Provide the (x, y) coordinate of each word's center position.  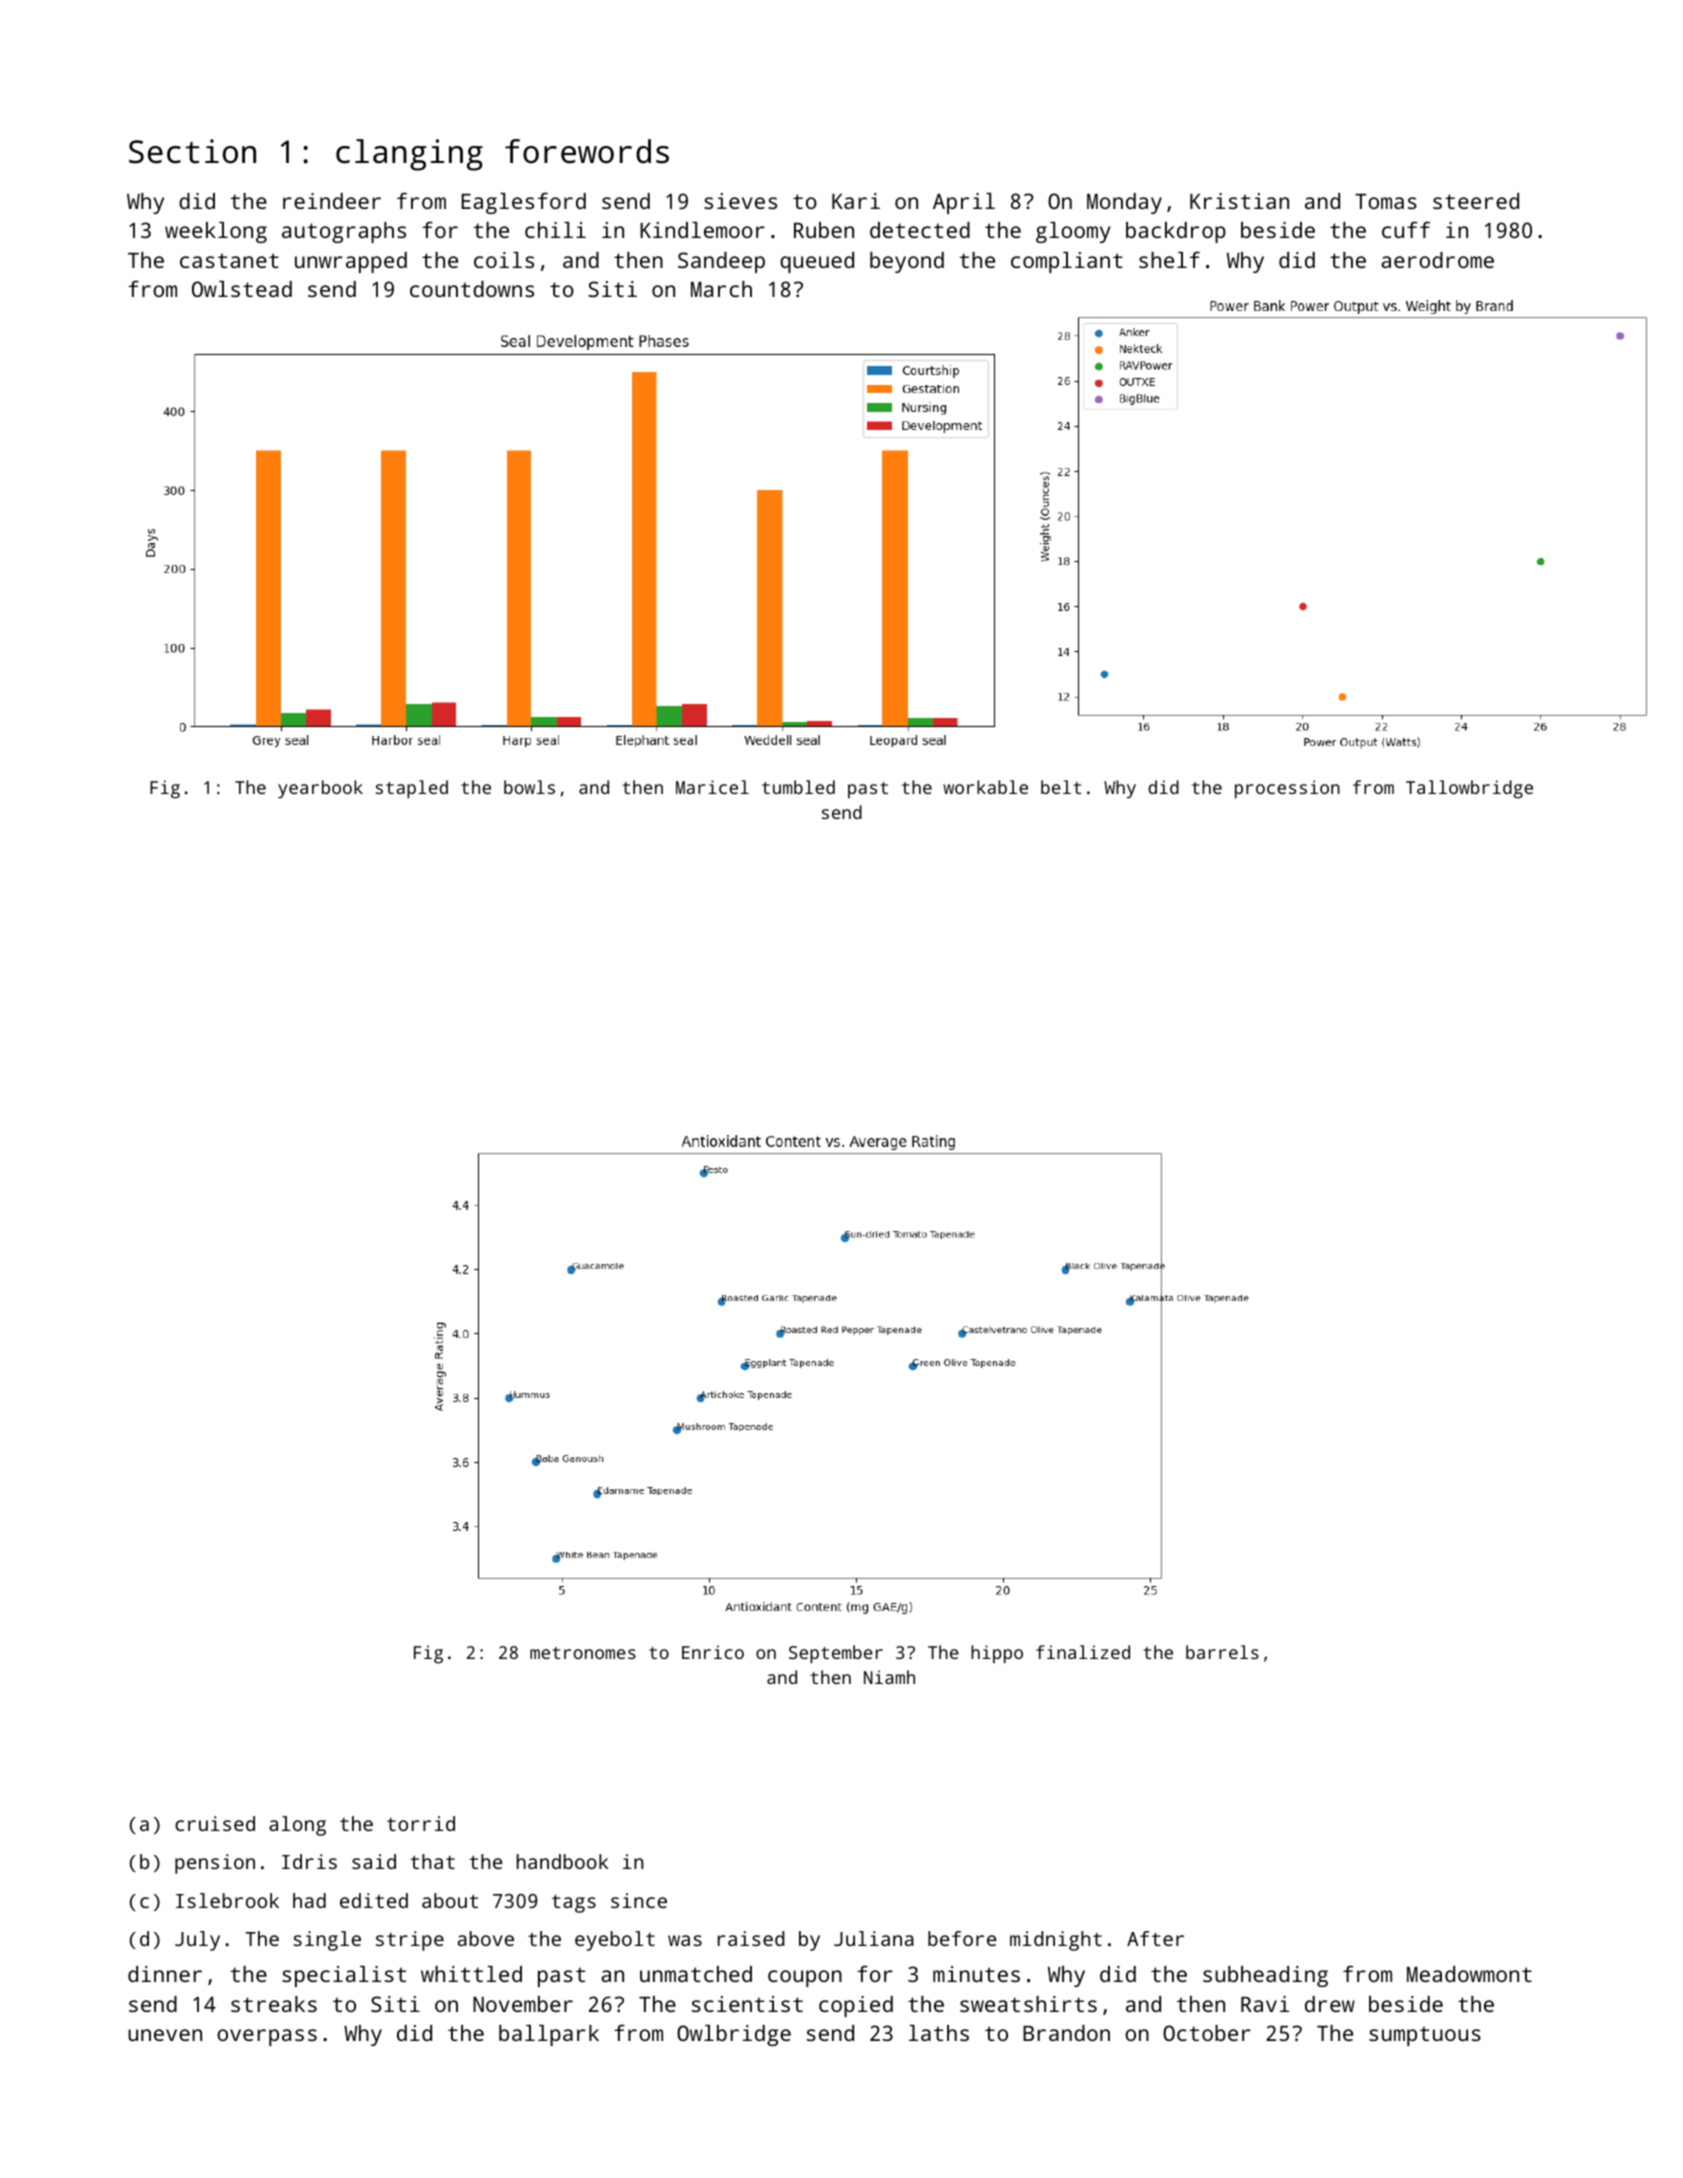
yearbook (320, 789)
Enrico (713, 1652)
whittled (471, 1974)
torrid (421, 1823)
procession (1287, 789)
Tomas (1386, 201)
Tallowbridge (1469, 789)
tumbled (798, 787)
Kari (856, 201)
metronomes (583, 1653)
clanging (409, 155)
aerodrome (1437, 260)
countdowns (472, 289)
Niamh (889, 1677)
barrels (1222, 1652)
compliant (1067, 262)
